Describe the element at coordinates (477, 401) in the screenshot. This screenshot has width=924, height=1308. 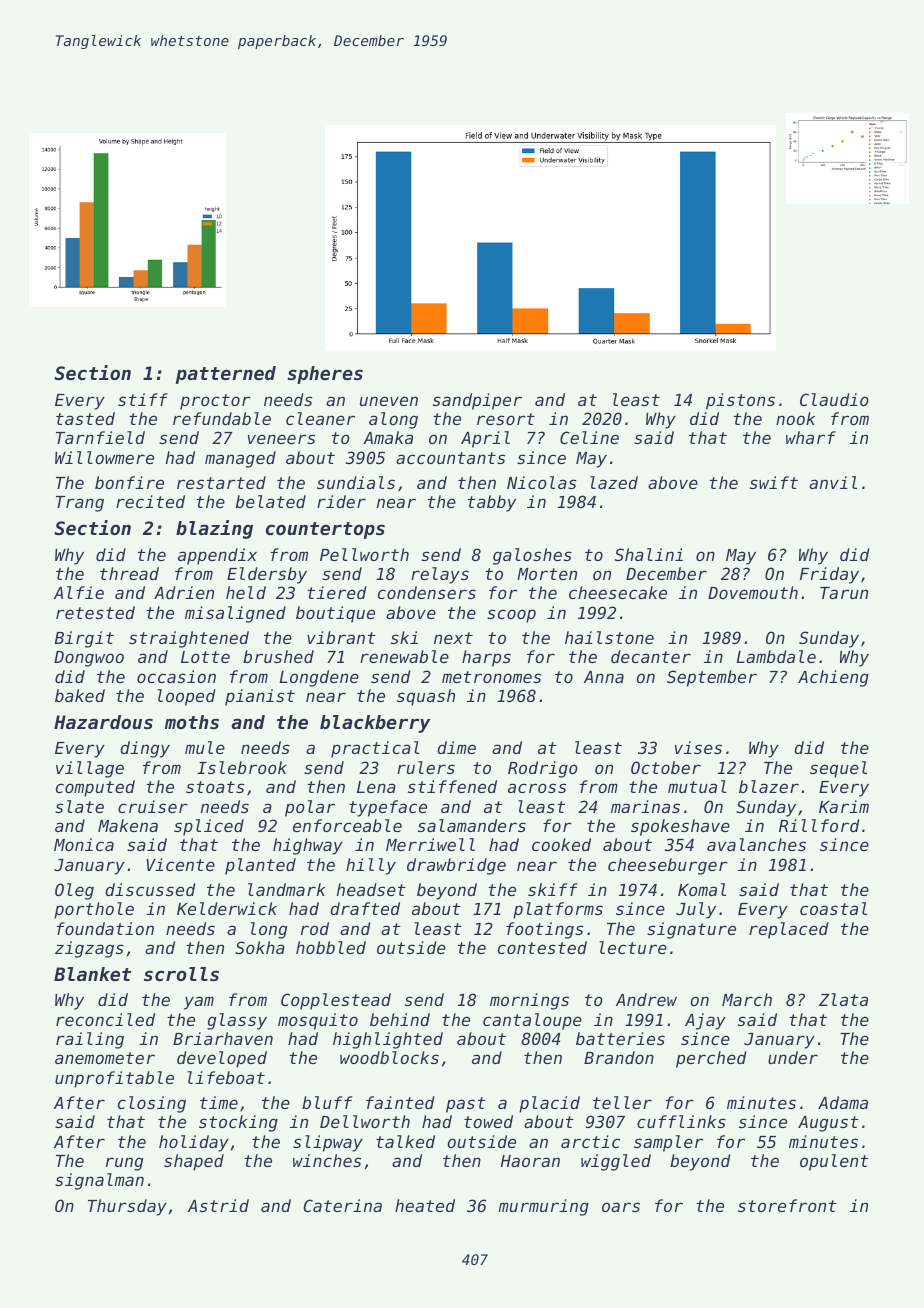
I see `sandpiper` at that location.
